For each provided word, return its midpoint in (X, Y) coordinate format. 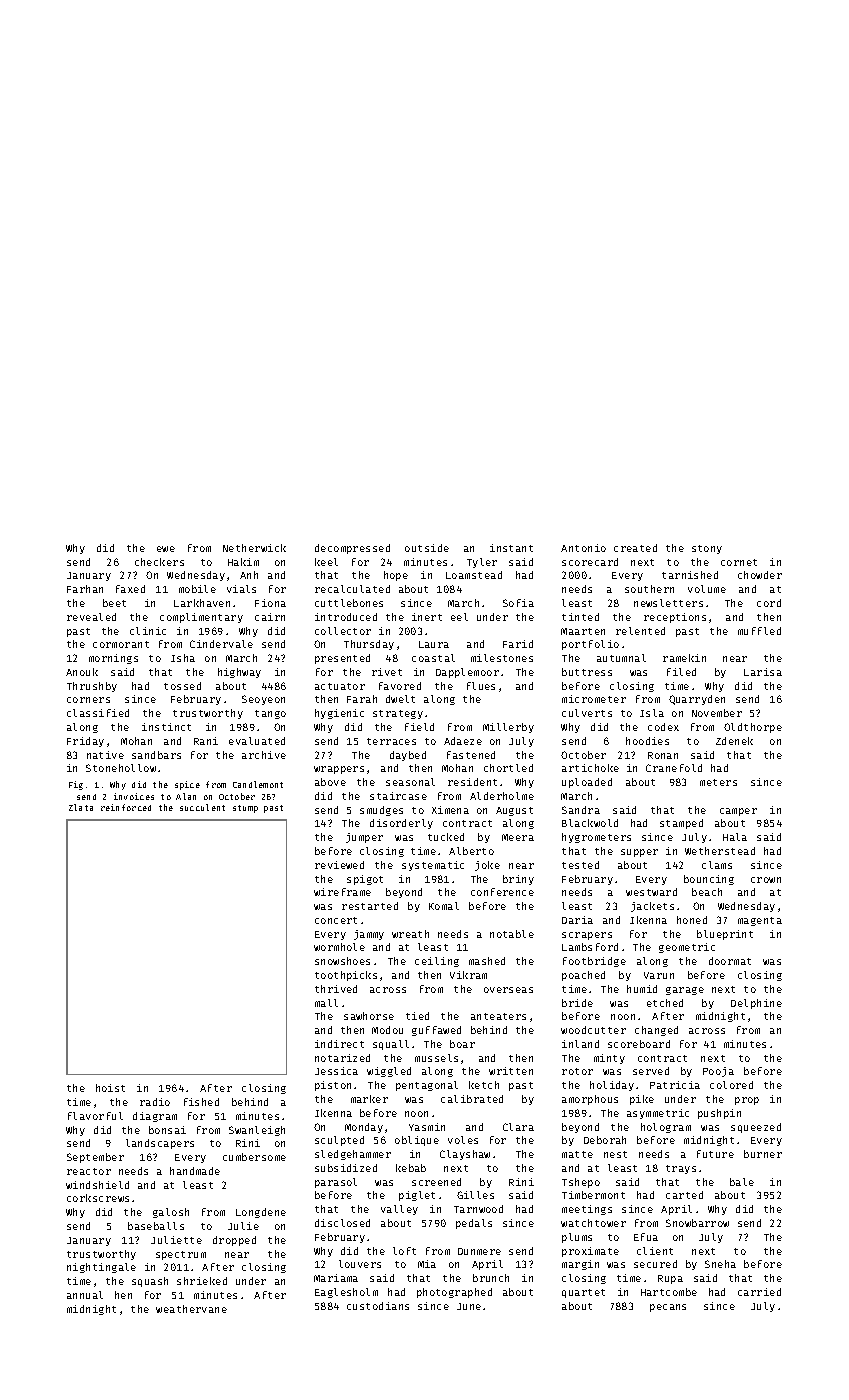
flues (481, 686)
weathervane (191, 1309)
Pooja (718, 1072)
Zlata (81, 807)
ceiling (437, 962)
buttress (587, 672)
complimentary (201, 618)
